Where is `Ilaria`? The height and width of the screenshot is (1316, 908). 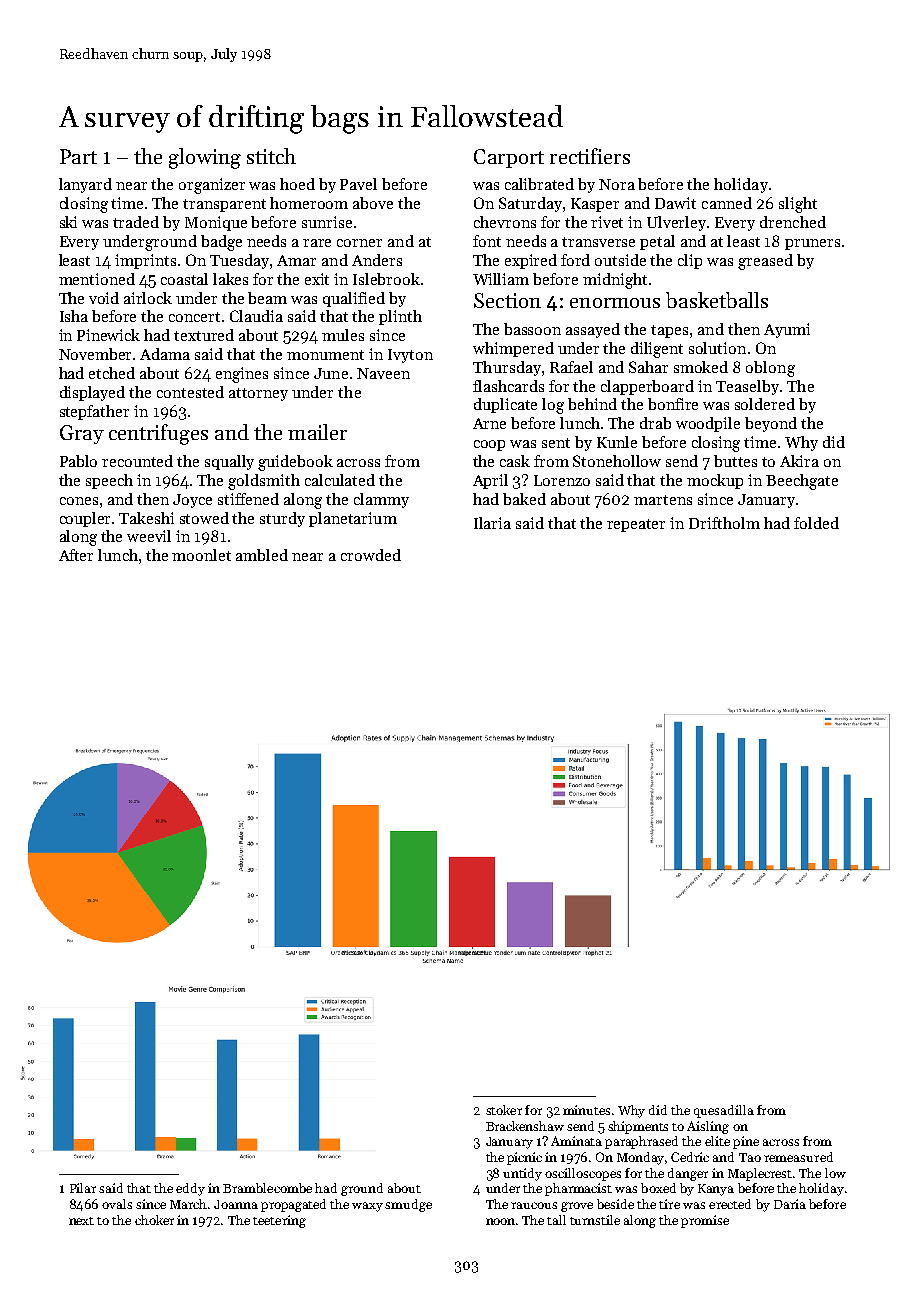
Ilaria is located at coordinates (492, 523).
